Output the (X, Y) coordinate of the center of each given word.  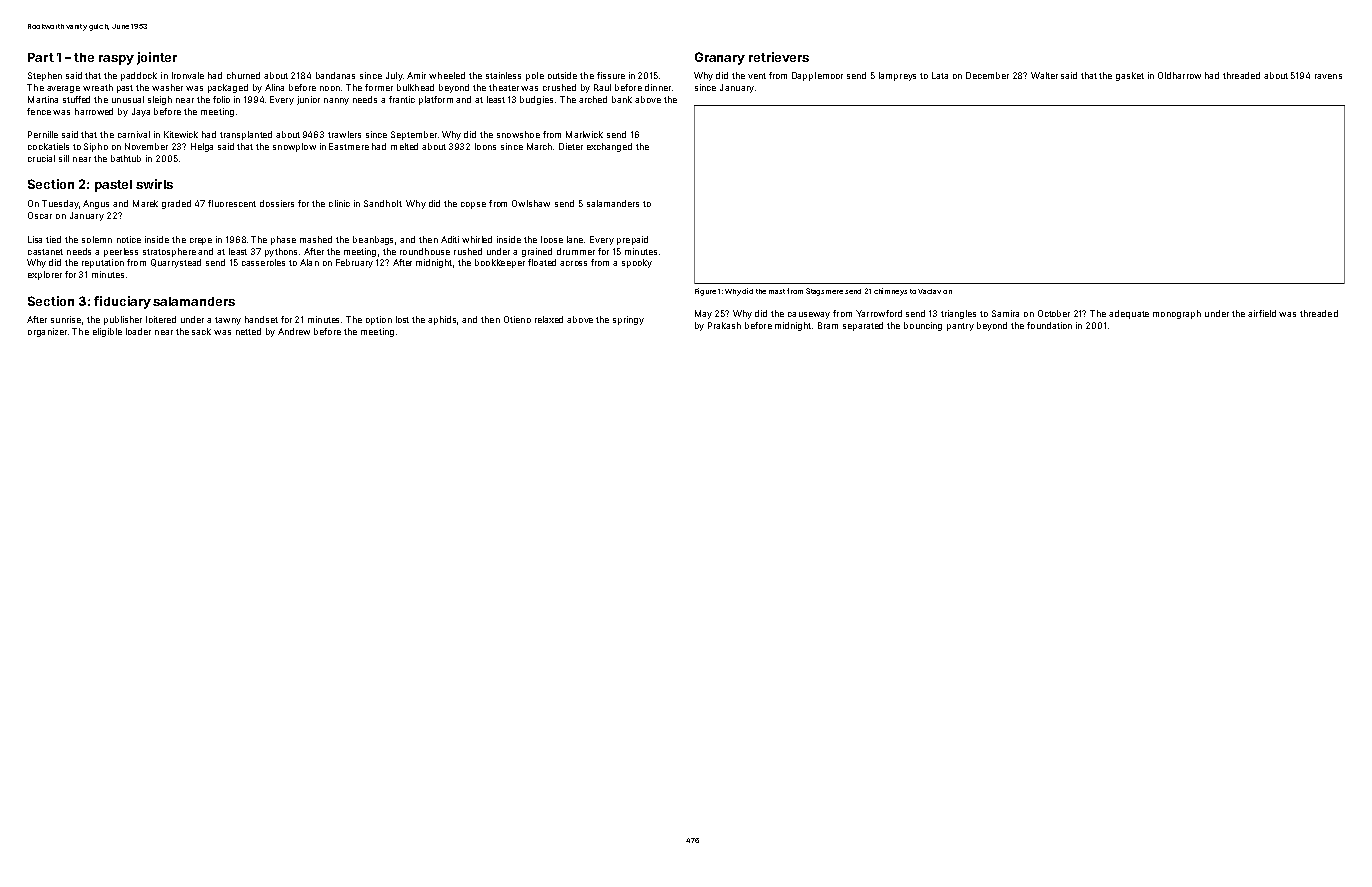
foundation (1049, 325)
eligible (107, 332)
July (394, 76)
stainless (503, 75)
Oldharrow (1179, 75)
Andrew (294, 331)
